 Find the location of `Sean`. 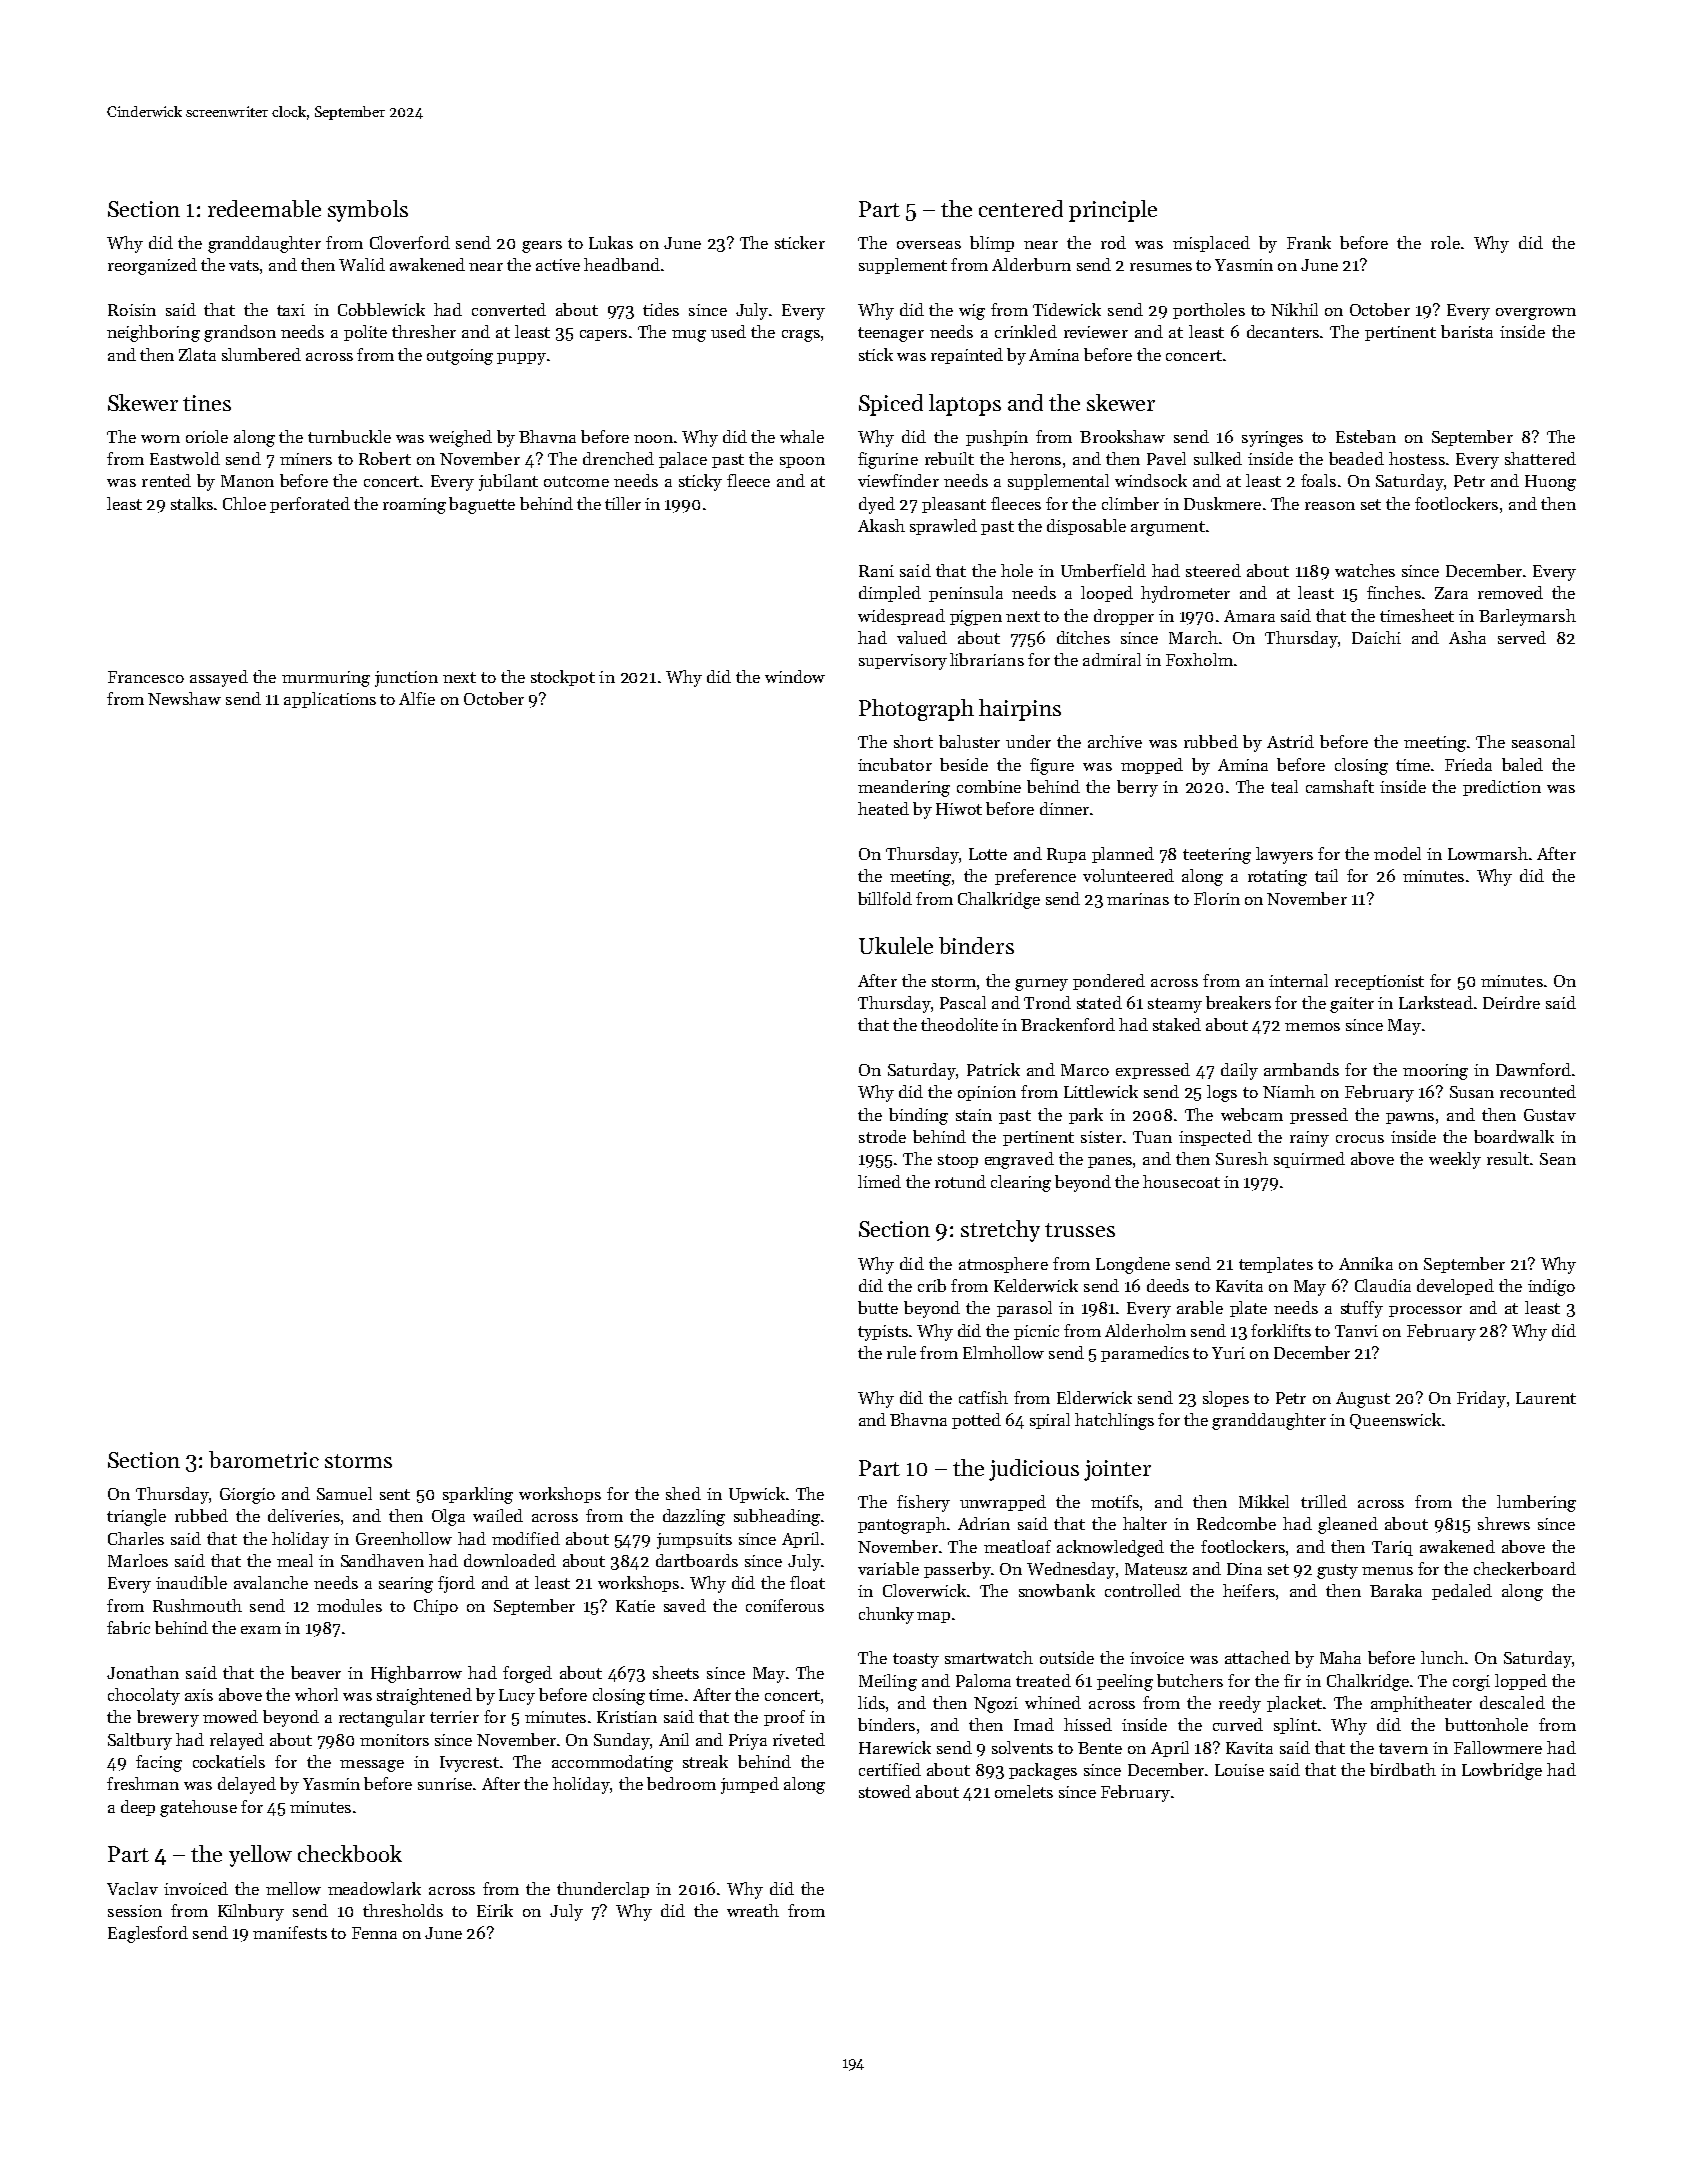

Sean is located at coordinates (1558, 1159).
